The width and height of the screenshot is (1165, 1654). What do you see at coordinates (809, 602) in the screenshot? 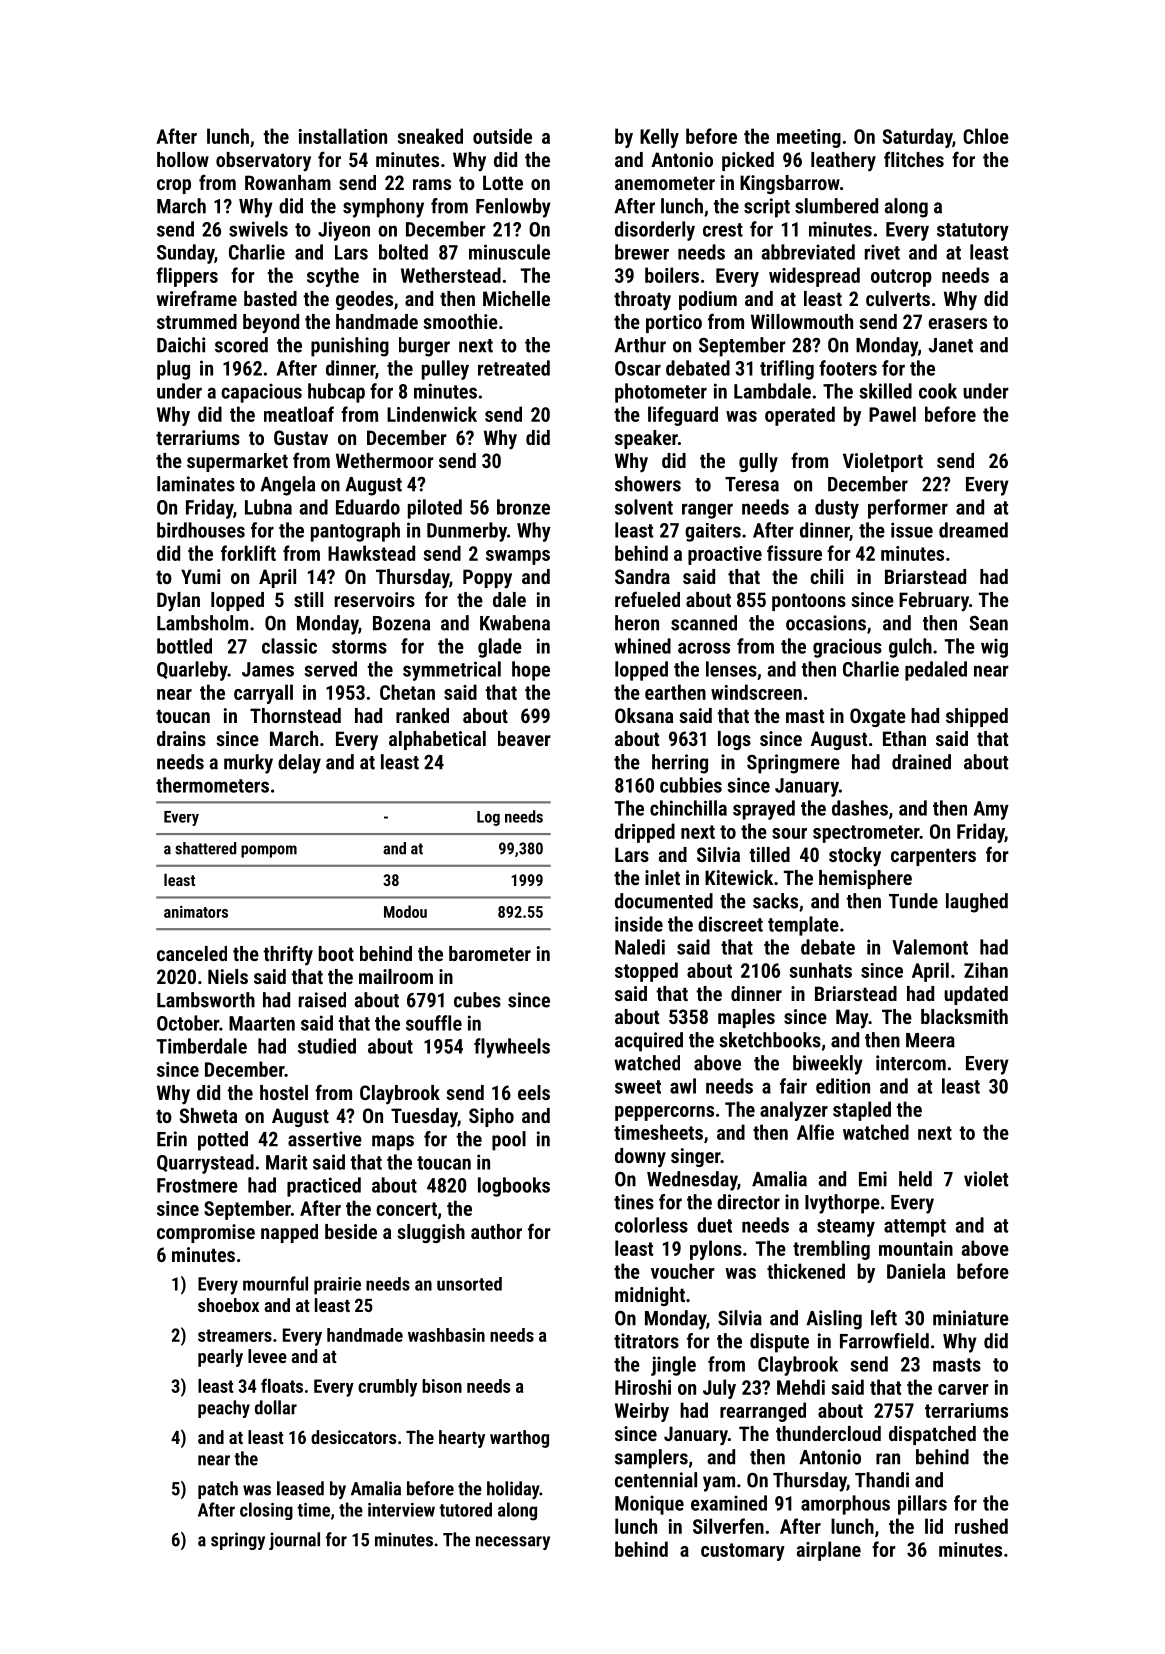
I see `pontoons` at bounding box center [809, 602].
